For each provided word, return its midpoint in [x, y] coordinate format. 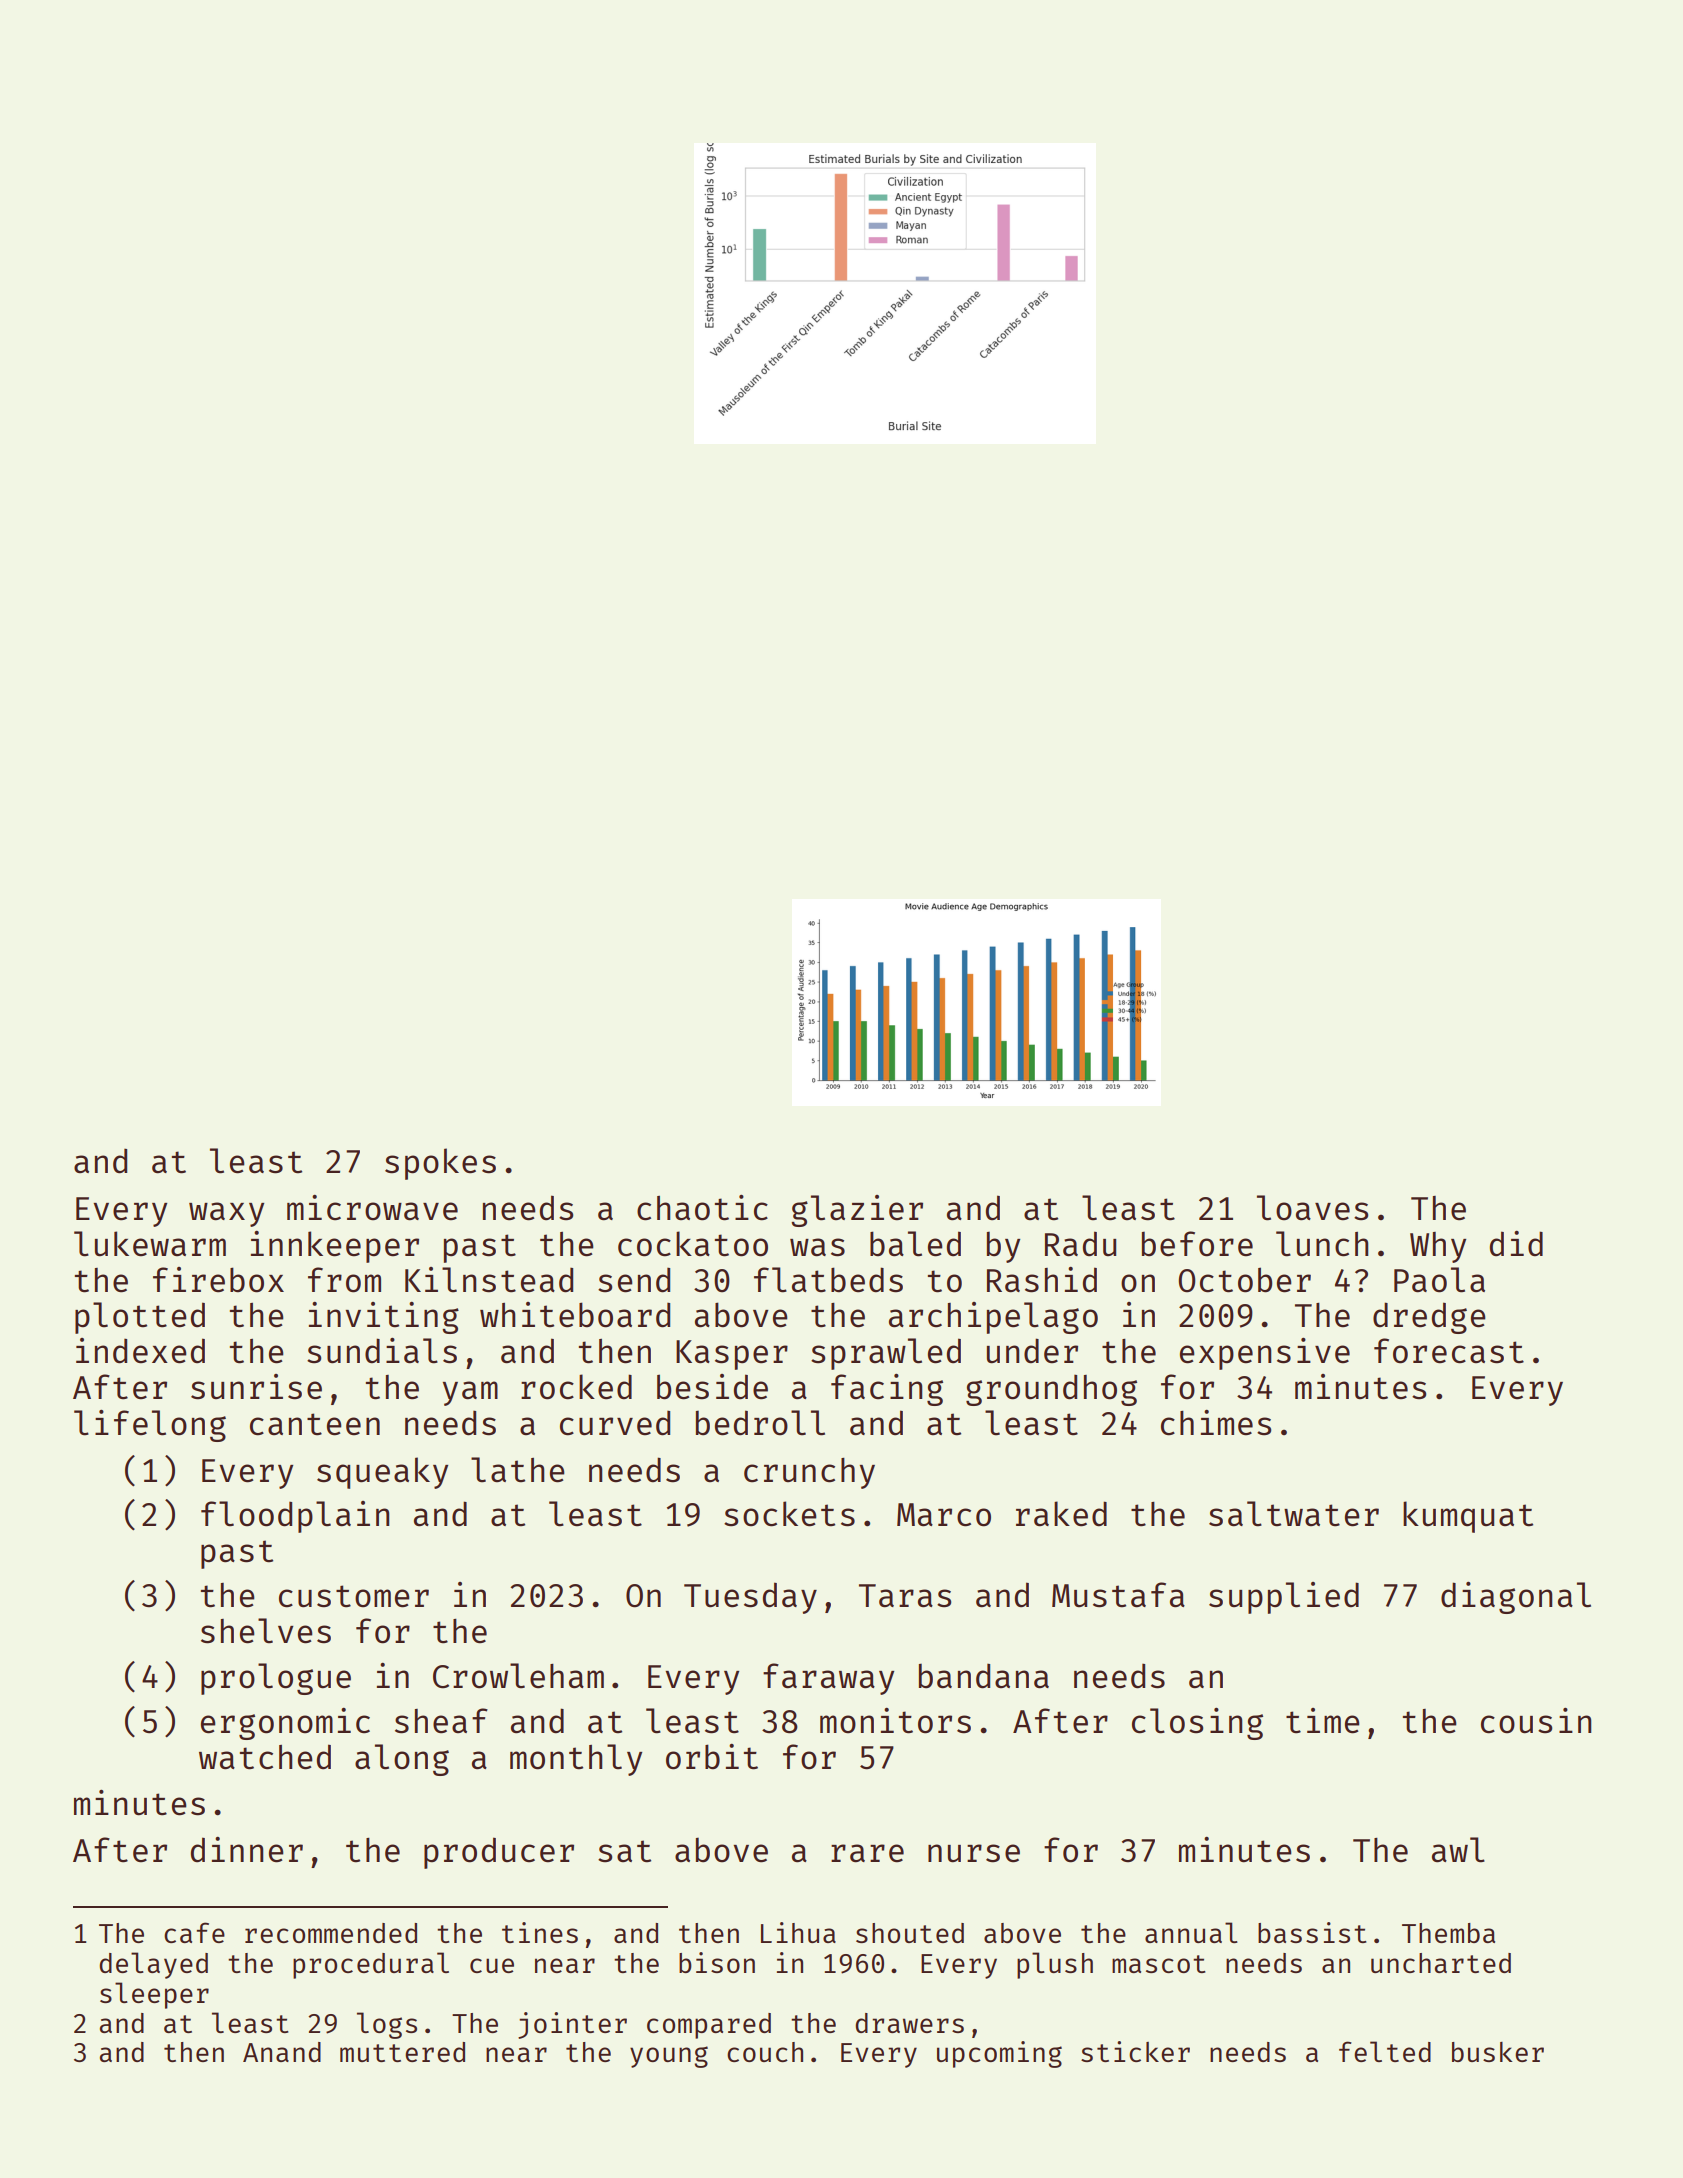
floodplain [295, 1517]
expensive [1265, 1354]
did [1516, 1244]
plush [1055, 1965]
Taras [905, 1596]
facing [887, 1390]
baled [915, 1244]
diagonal [1516, 1598]
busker [1498, 2052]
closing [1197, 1724]
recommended [331, 1933]
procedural [371, 1965]
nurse [974, 1853]
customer [354, 1596]
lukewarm [150, 1244]
